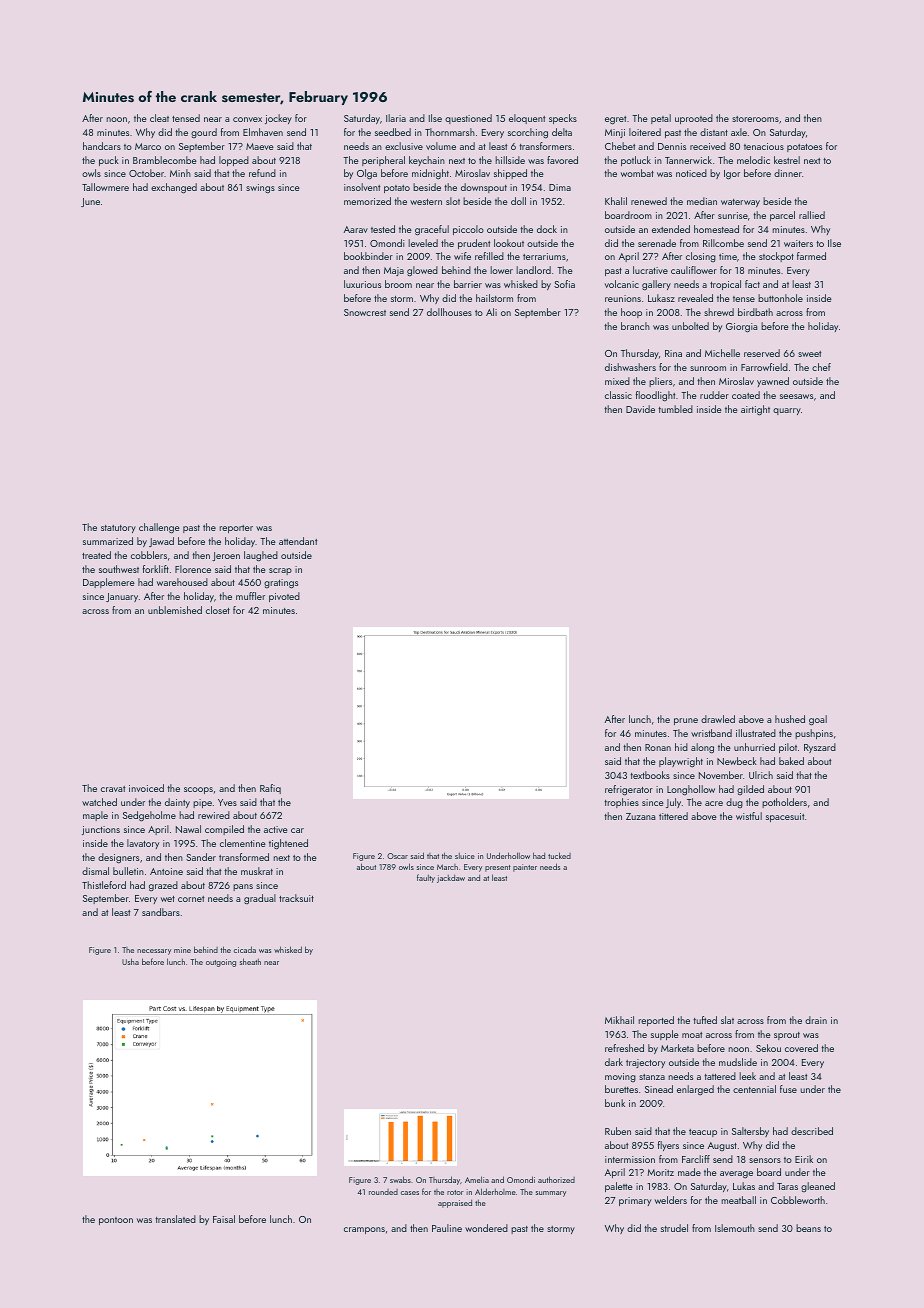  What do you see at coordinates (227, 802) in the page?
I see `Yves` at bounding box center [227, 802].
